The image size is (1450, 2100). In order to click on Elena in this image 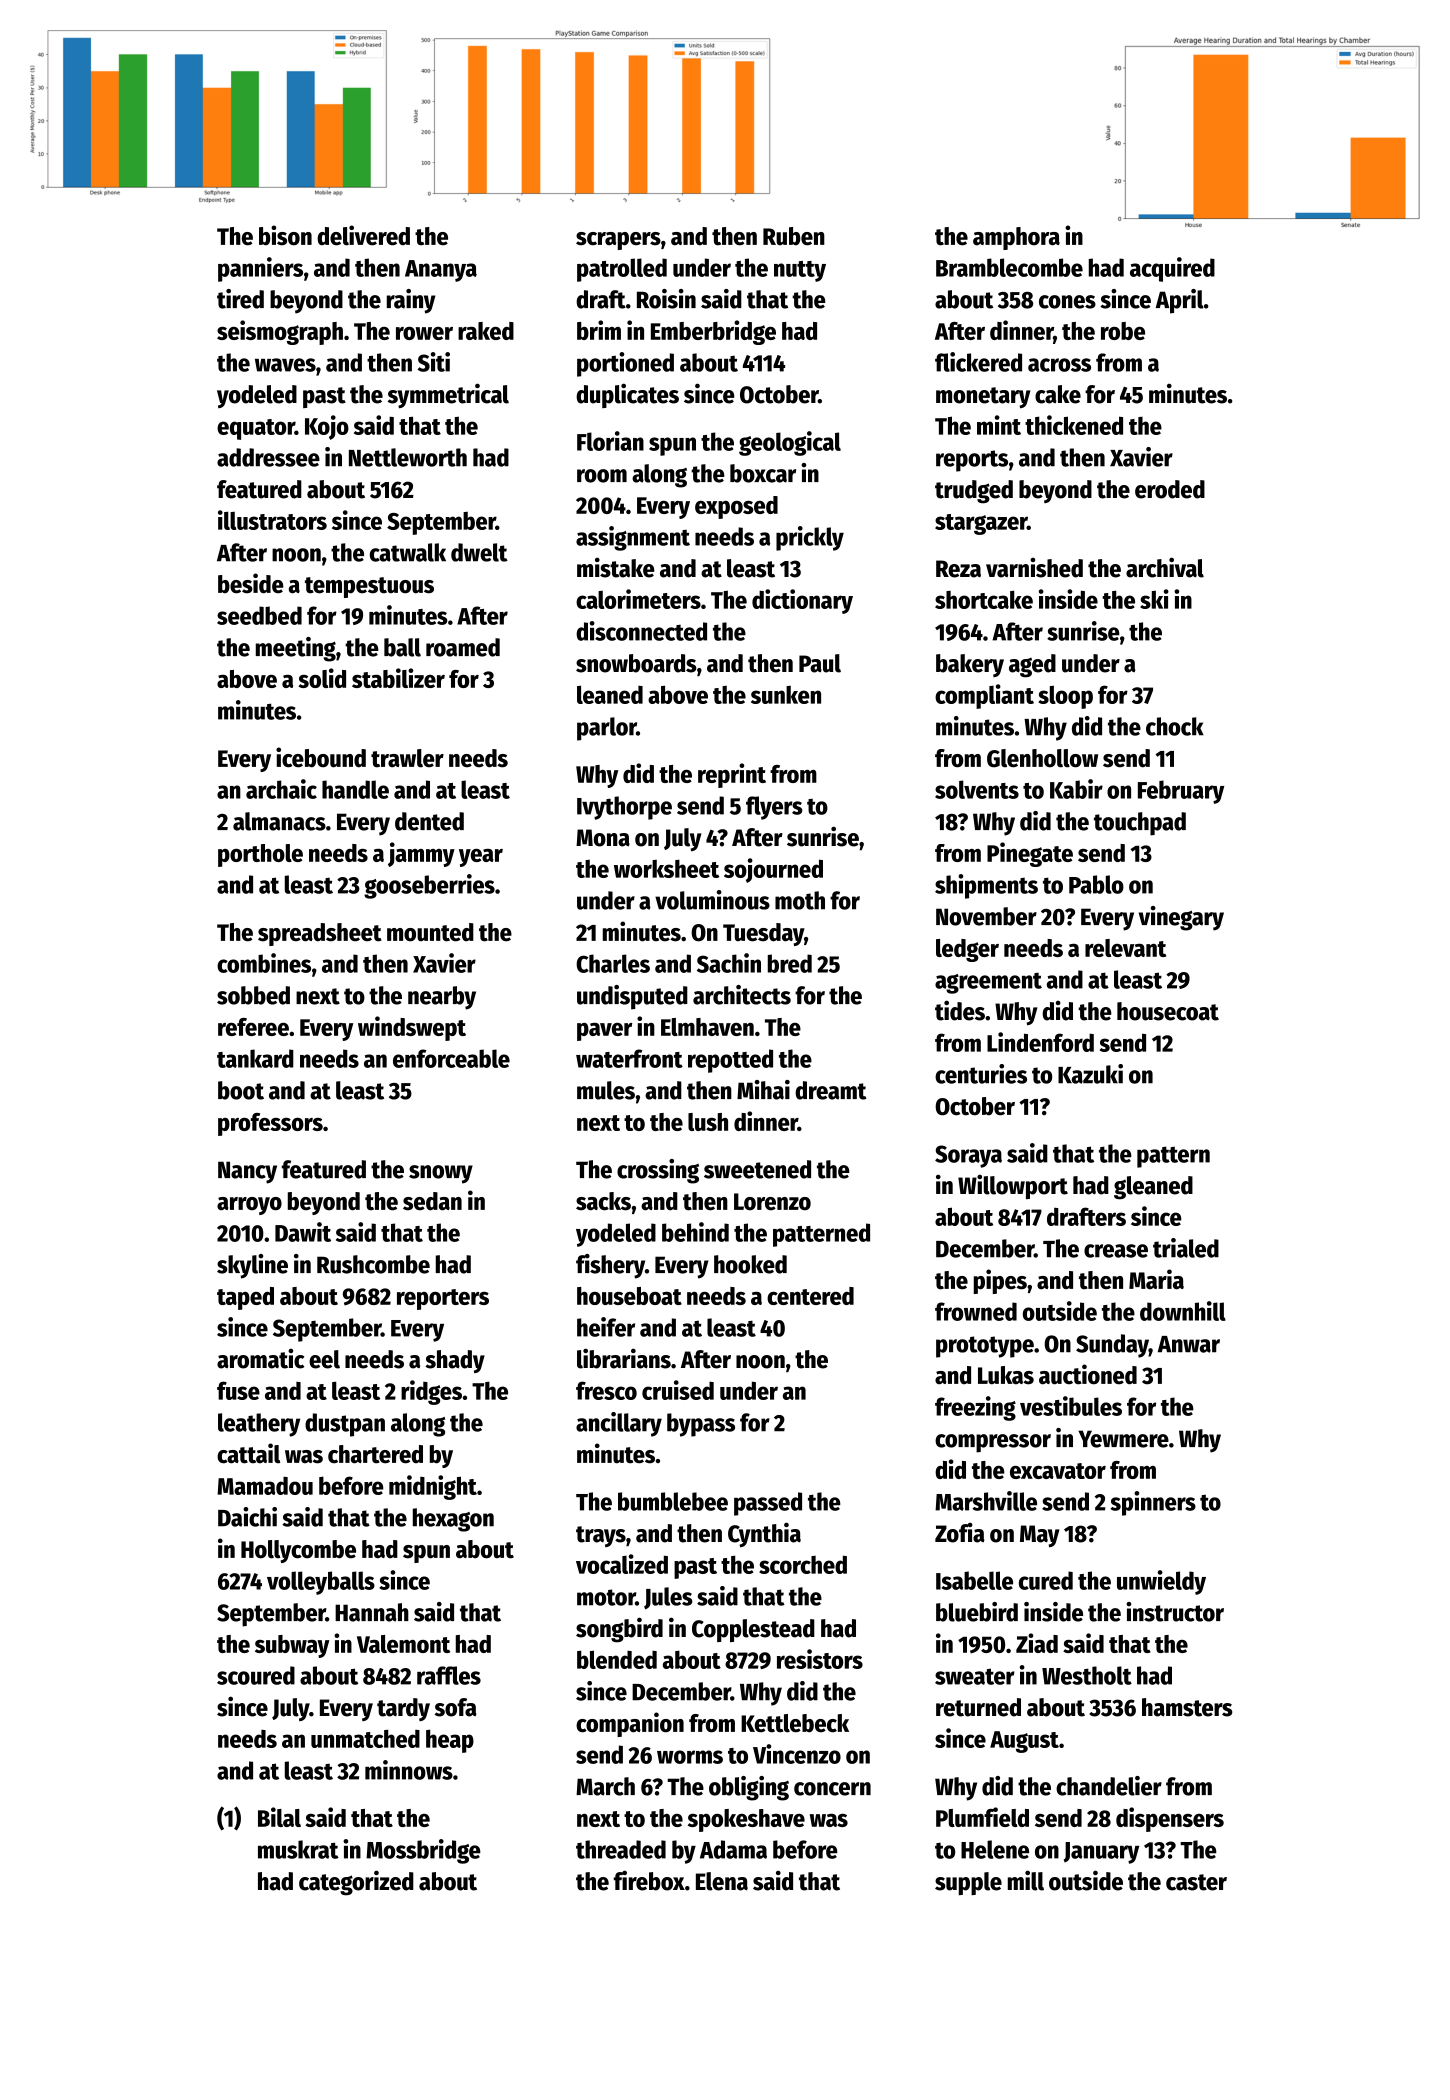, I will do `click(722, 1881)`.
